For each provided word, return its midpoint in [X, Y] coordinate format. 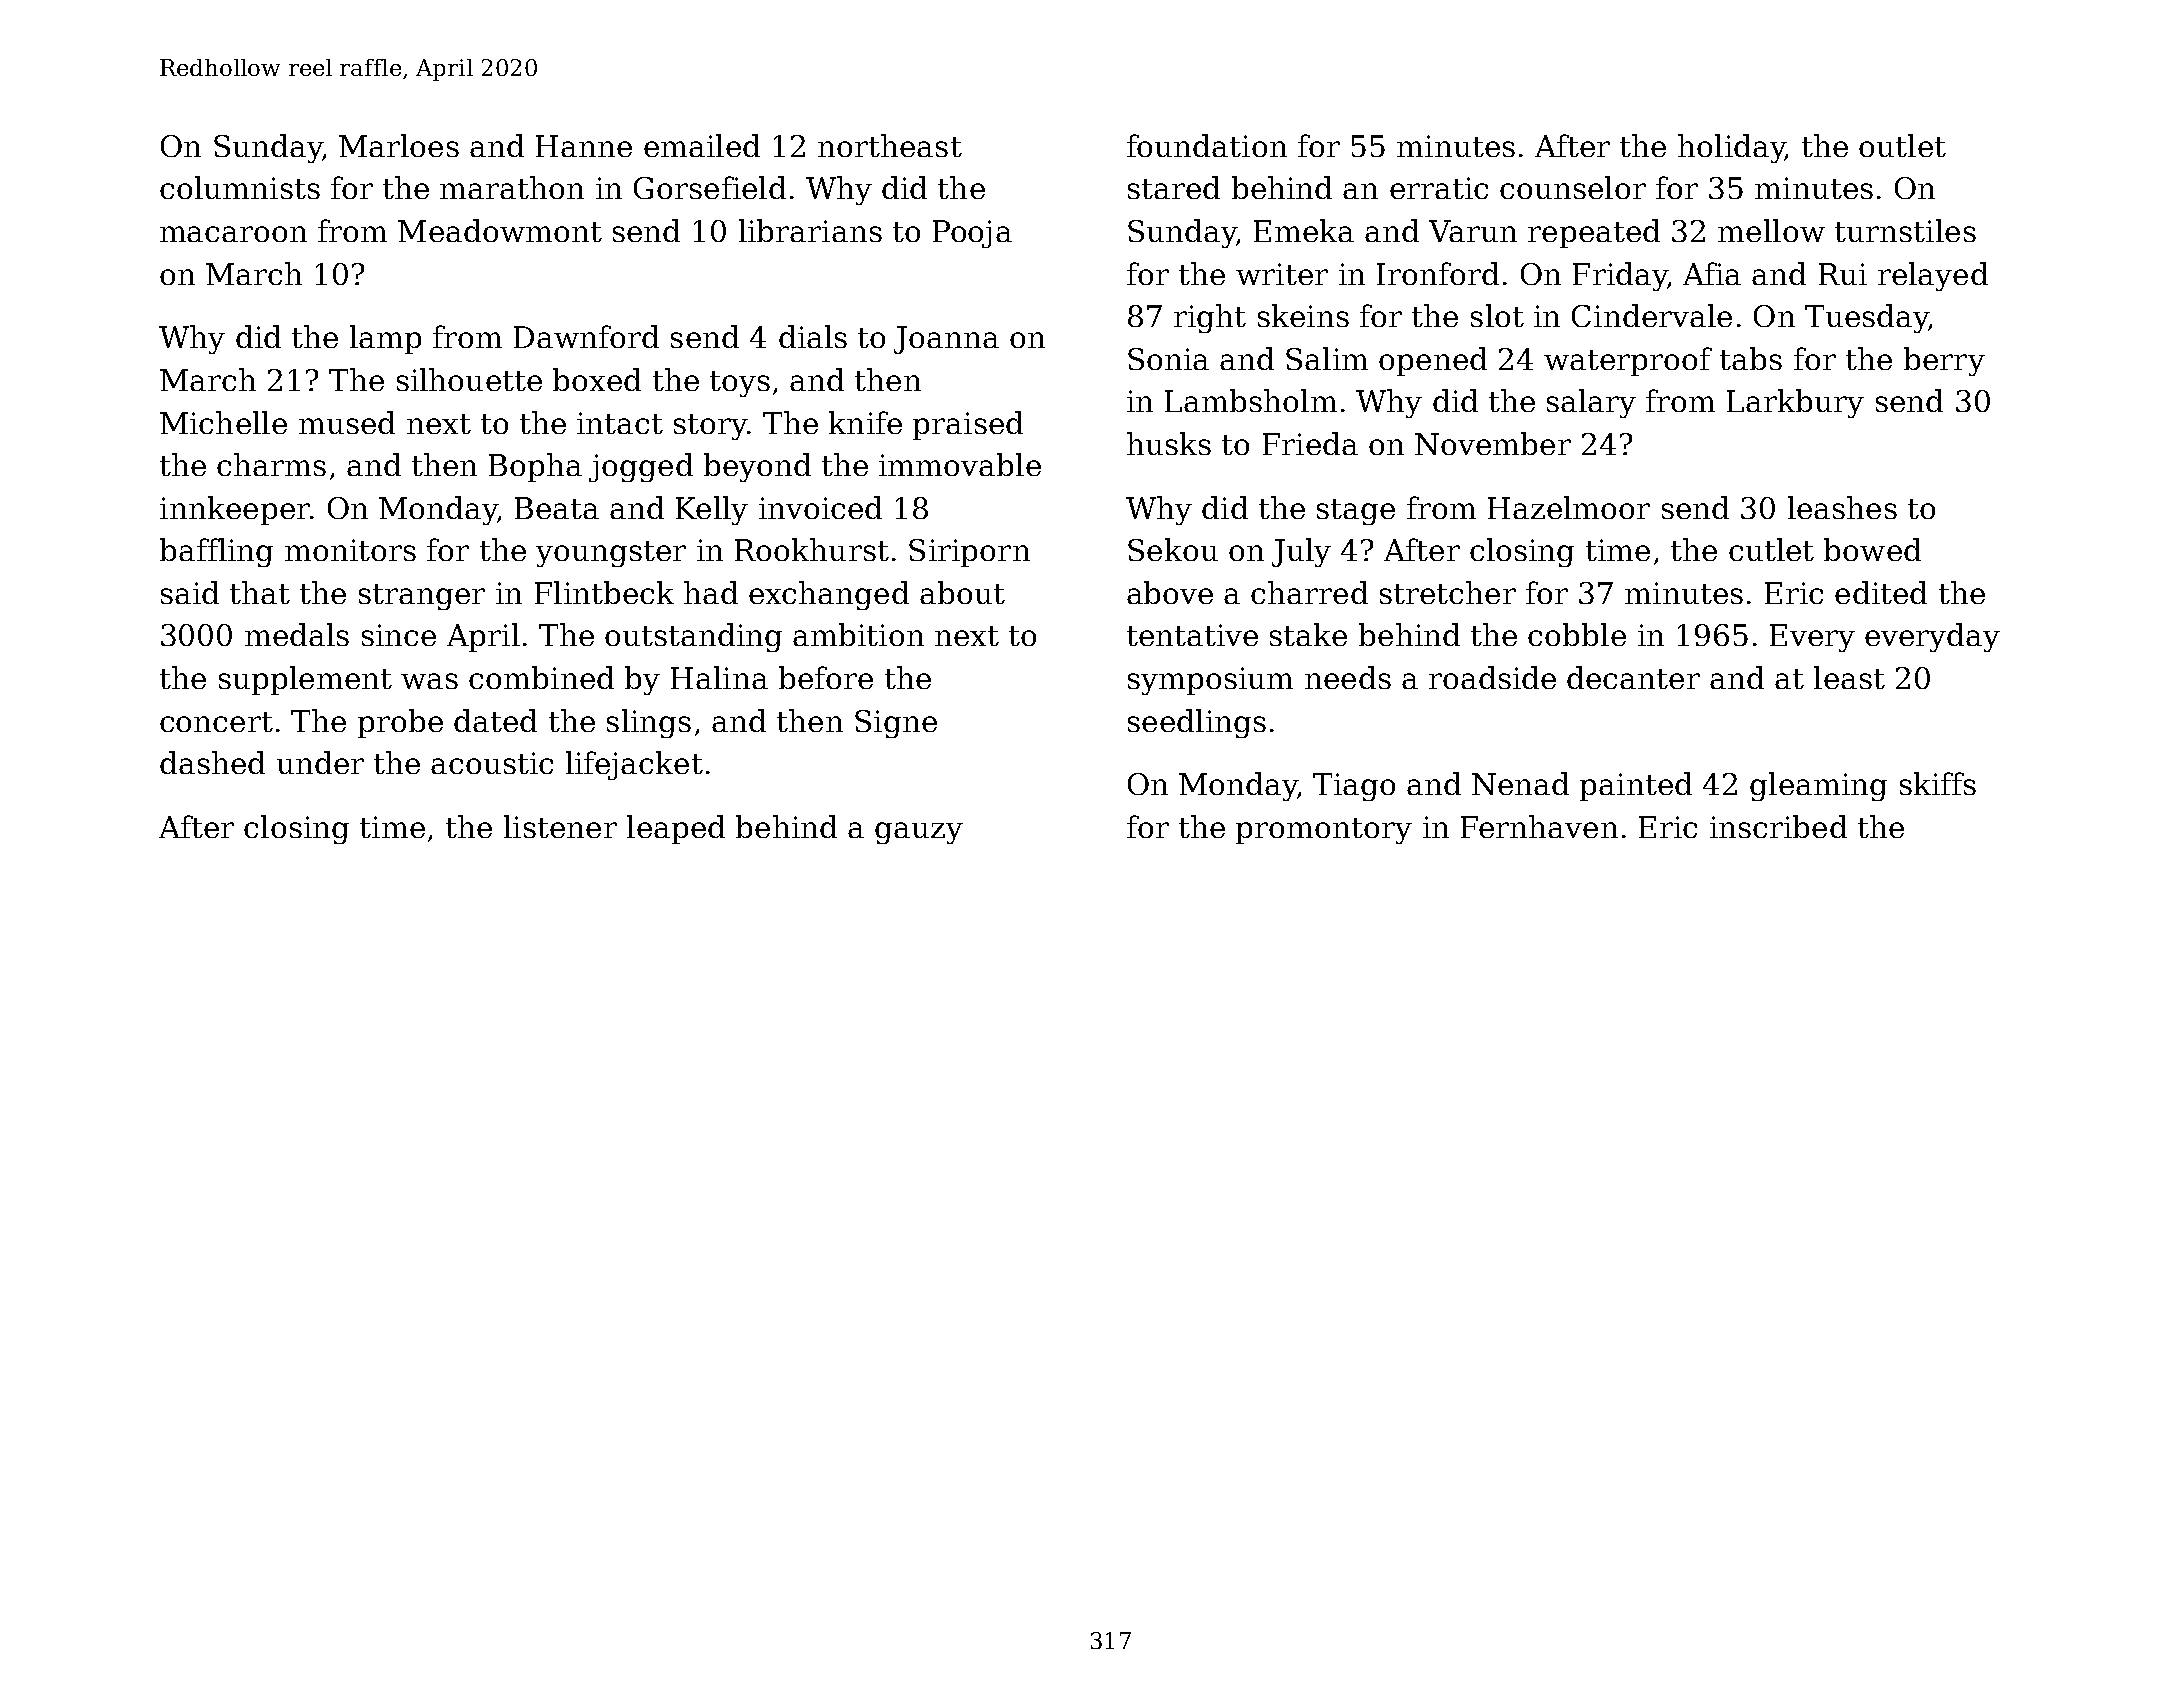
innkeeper [235, 510]
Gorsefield [710, 187]
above [1170, 592]
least [1849, 677]
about [962, 592]
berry [1944, 361]
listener [560, 826]
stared [1174, 187]
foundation [1207, 145]
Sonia [1168, 359]
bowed [1872, 549]
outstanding [693, 637]
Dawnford [586, 336]
